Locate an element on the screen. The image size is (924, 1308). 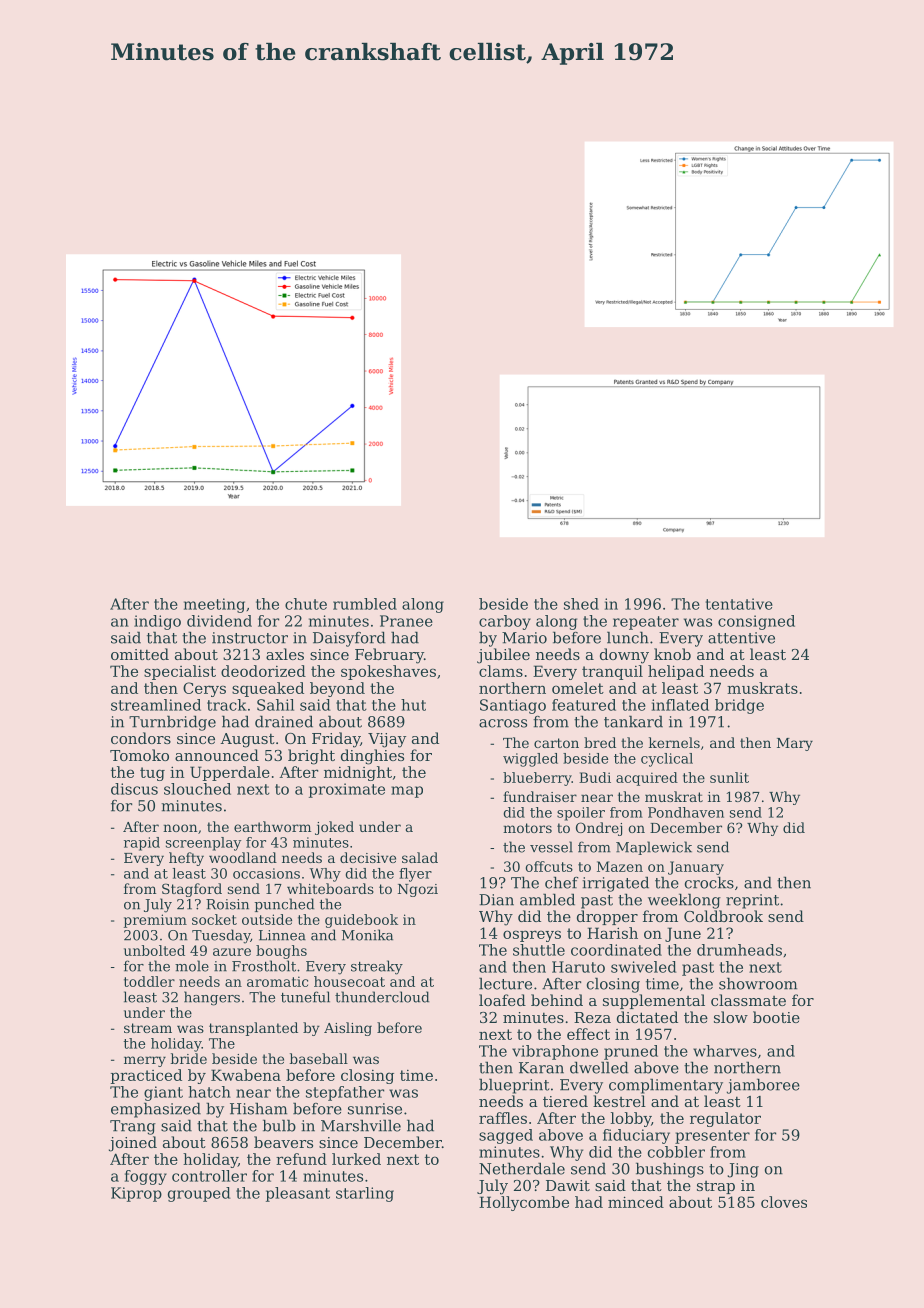
cyclical is located at coordinates (667, 760).
